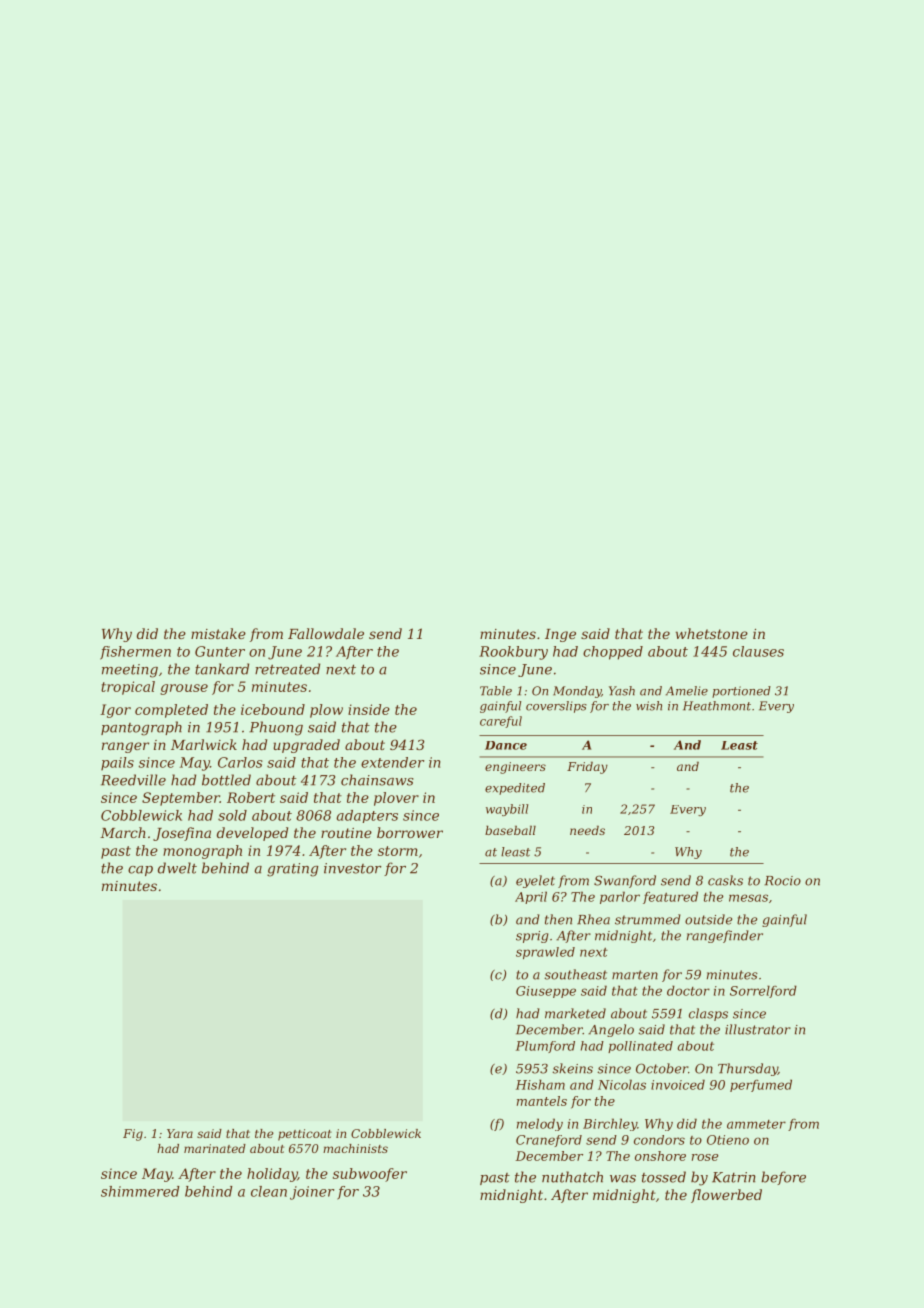  What do you see at coordinates (546, 992) in the screenshot?
I see `Giuseppe` at bounding box center [546, 992].
